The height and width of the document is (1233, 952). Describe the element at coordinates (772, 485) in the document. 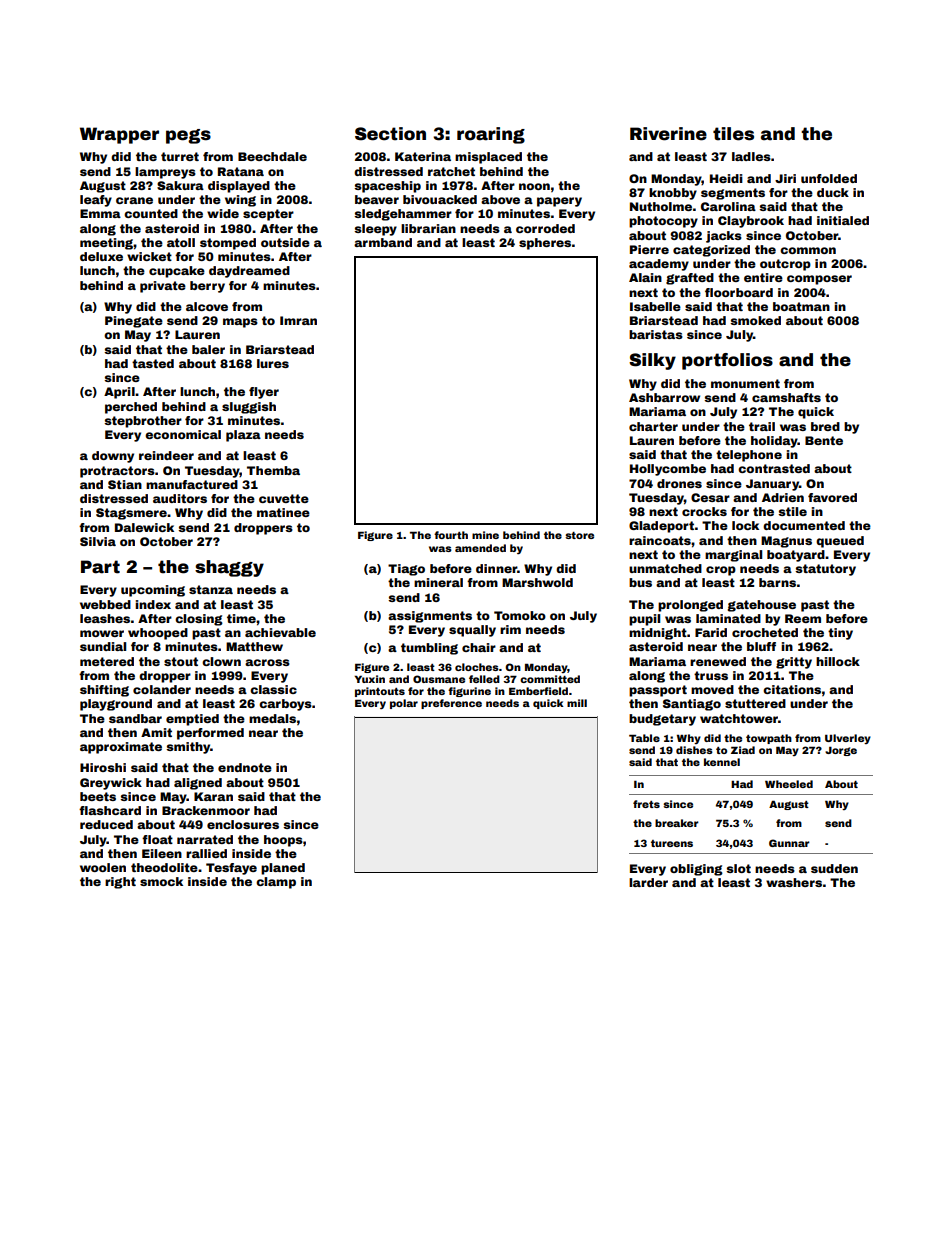

I see `January` at that location.
